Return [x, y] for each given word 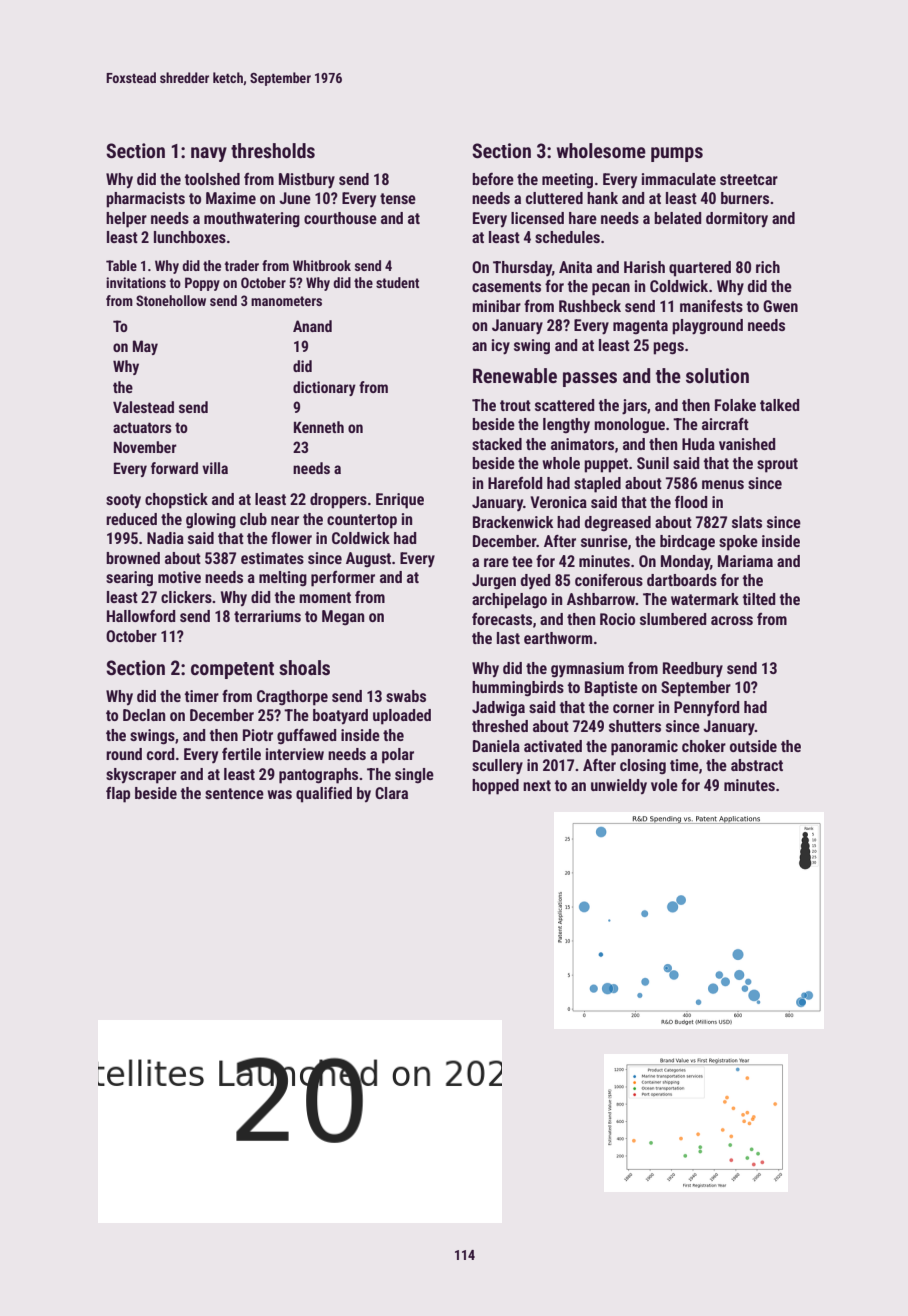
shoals [304, 667]
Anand [312, 326]
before [493, 179]
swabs [406, 696]
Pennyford [706, 708]
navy [209, 154]
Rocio [617, 619]
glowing [211, 521]
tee [522, 561]
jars [634, 407]
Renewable [515, 375]
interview [295, 754]
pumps [677, 154]
